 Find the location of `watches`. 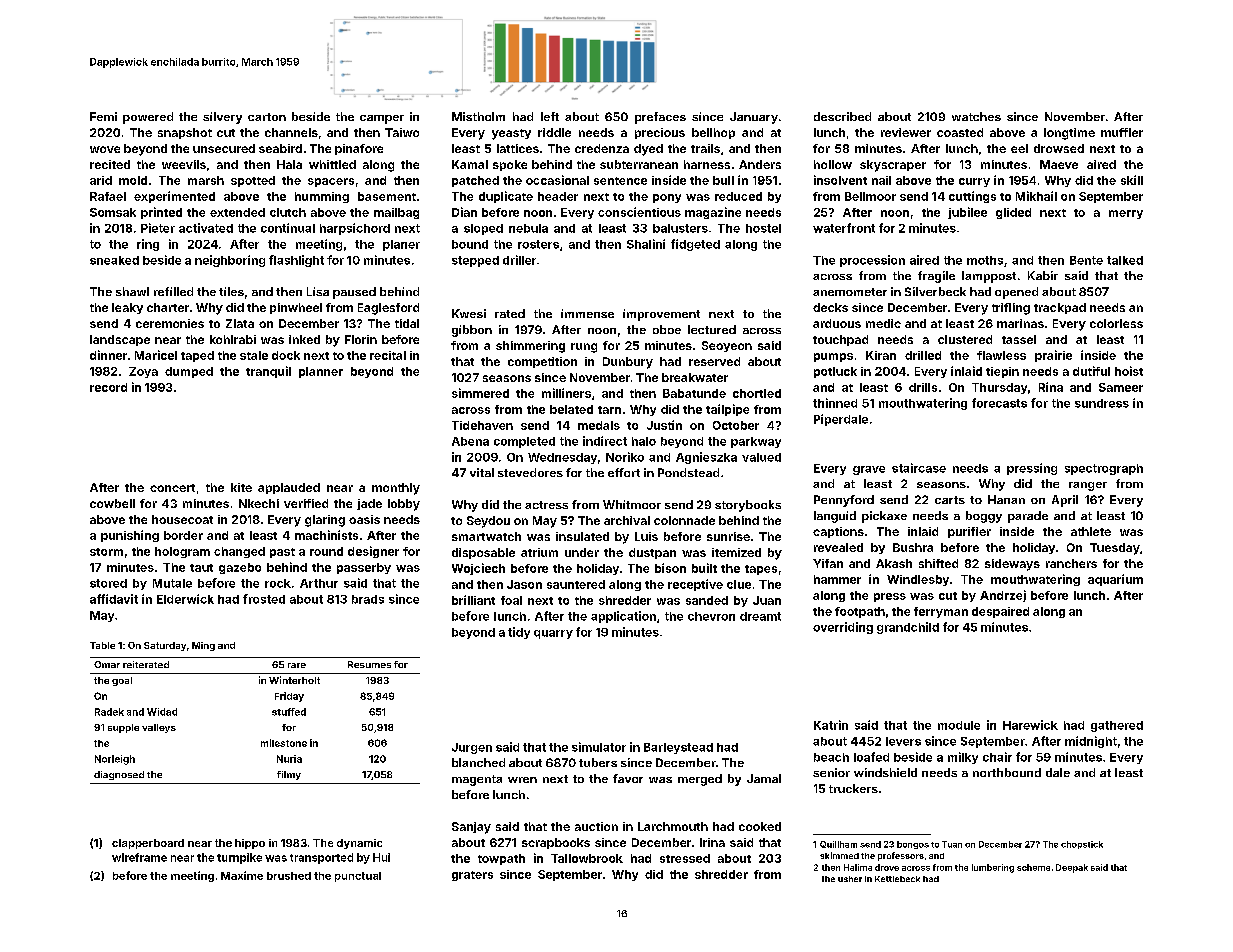

watches is located at coordinates (976, 116).
